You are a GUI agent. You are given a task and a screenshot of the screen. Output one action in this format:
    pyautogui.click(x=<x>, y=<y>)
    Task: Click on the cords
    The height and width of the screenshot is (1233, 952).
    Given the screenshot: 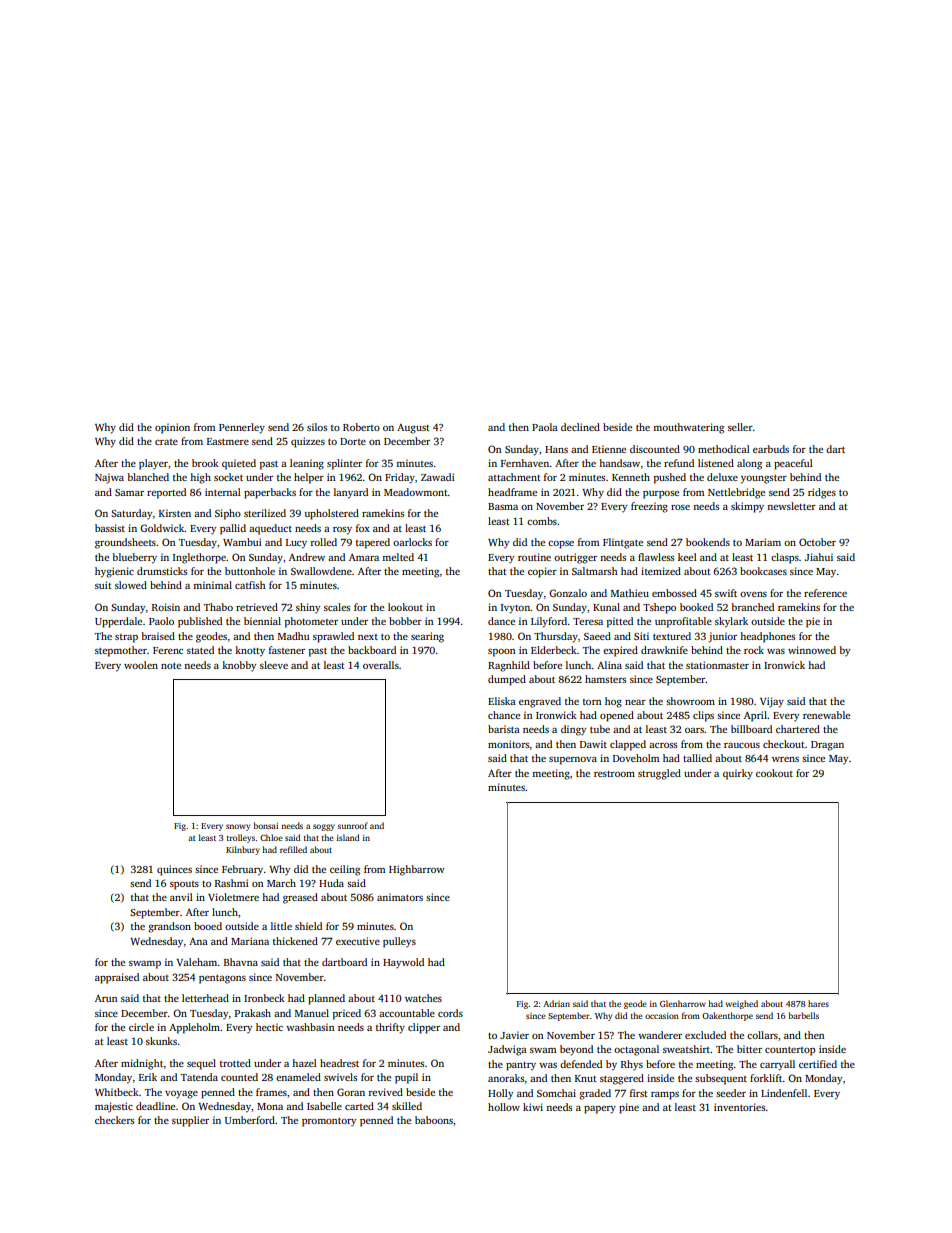 What is the action you would take?
    pyautogui.click(x=450, y=1013)
